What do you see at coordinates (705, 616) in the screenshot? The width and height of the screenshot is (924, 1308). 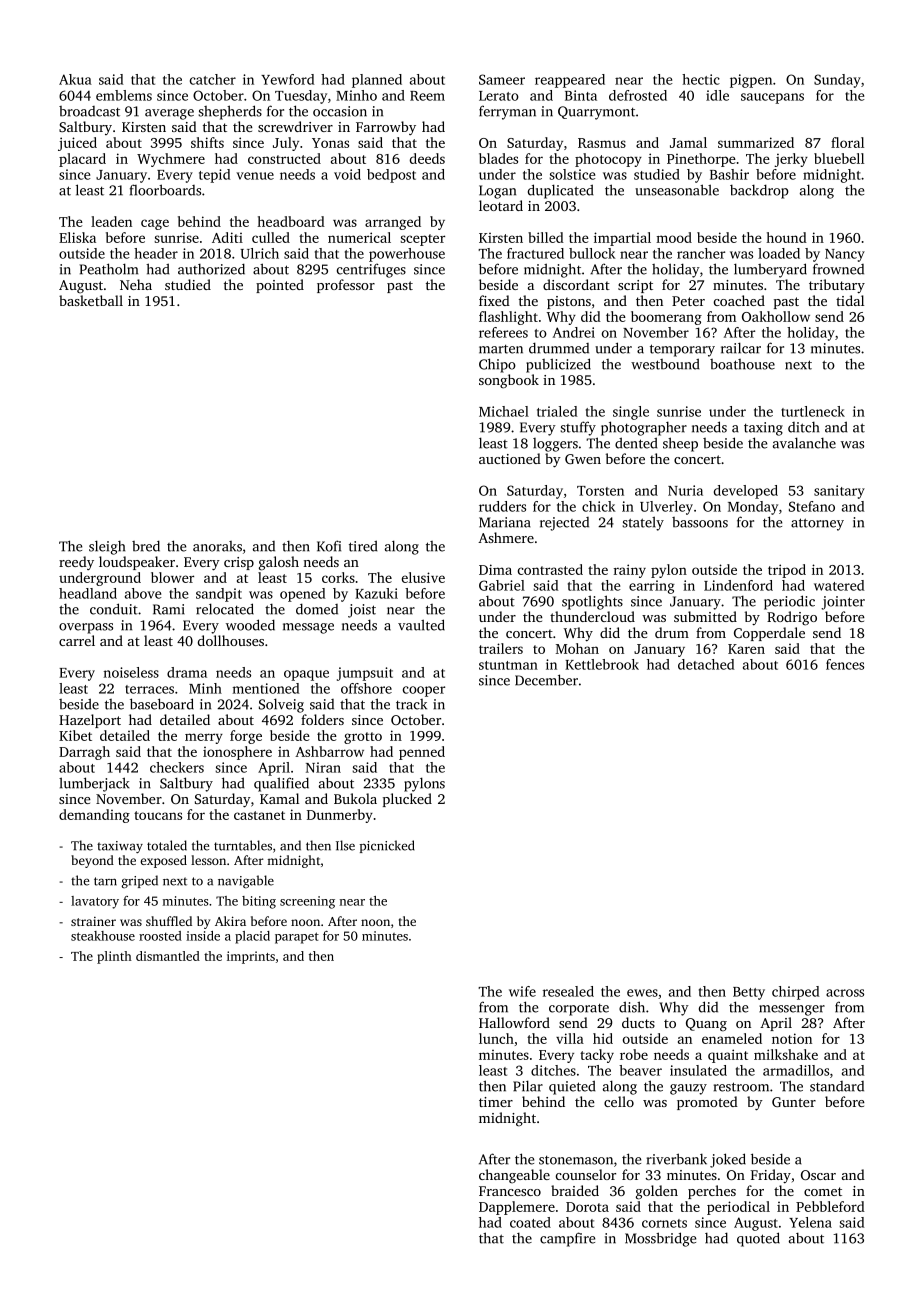 I see `submitted` at bounding box center [705, 616].
